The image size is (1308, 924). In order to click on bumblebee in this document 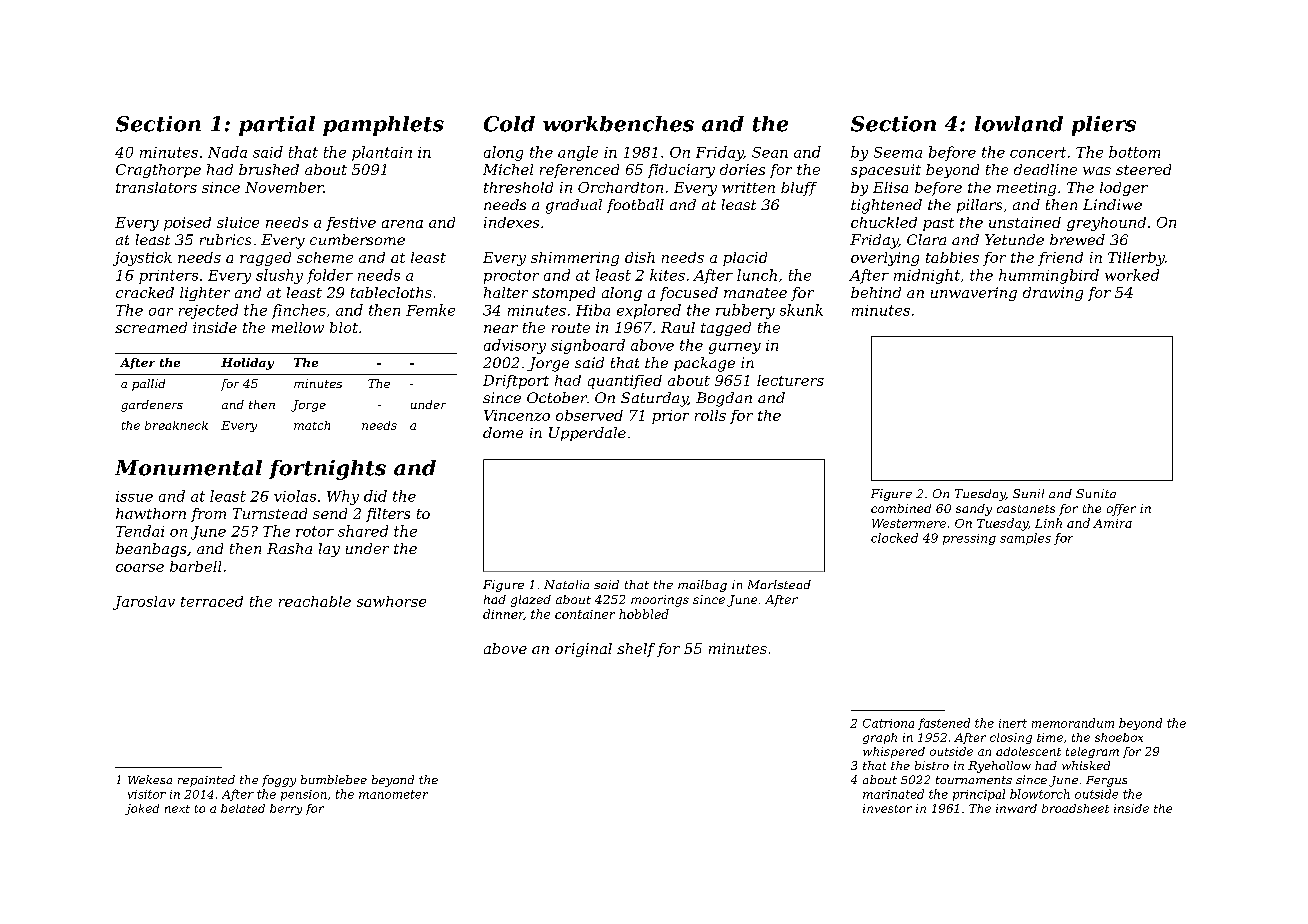, I will do `click(334, 779)`.
